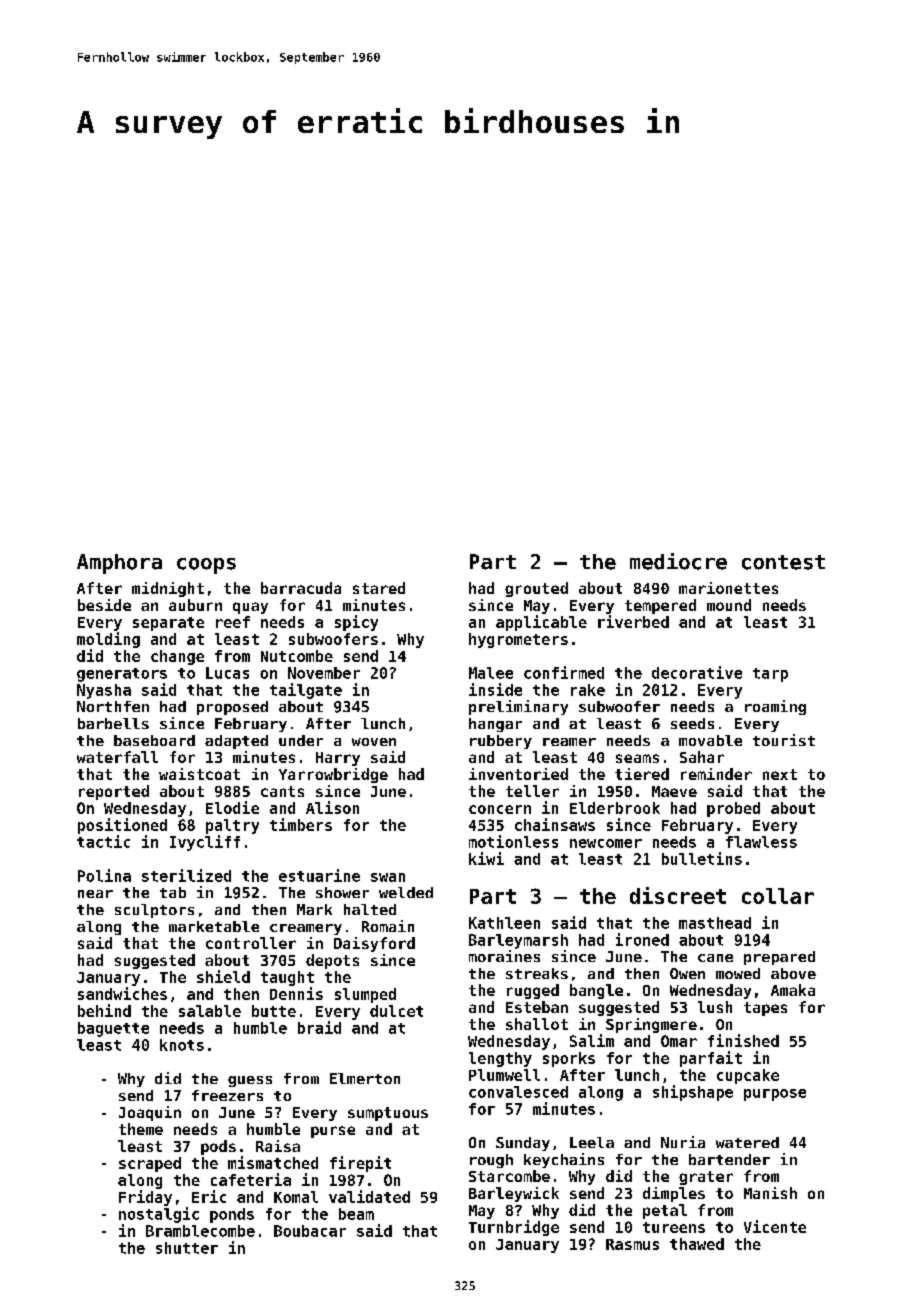 The height and width of the image is (1316, 908). Describe the element at coordinates (518, 774) in the image. I see `inventoried` at that location.
